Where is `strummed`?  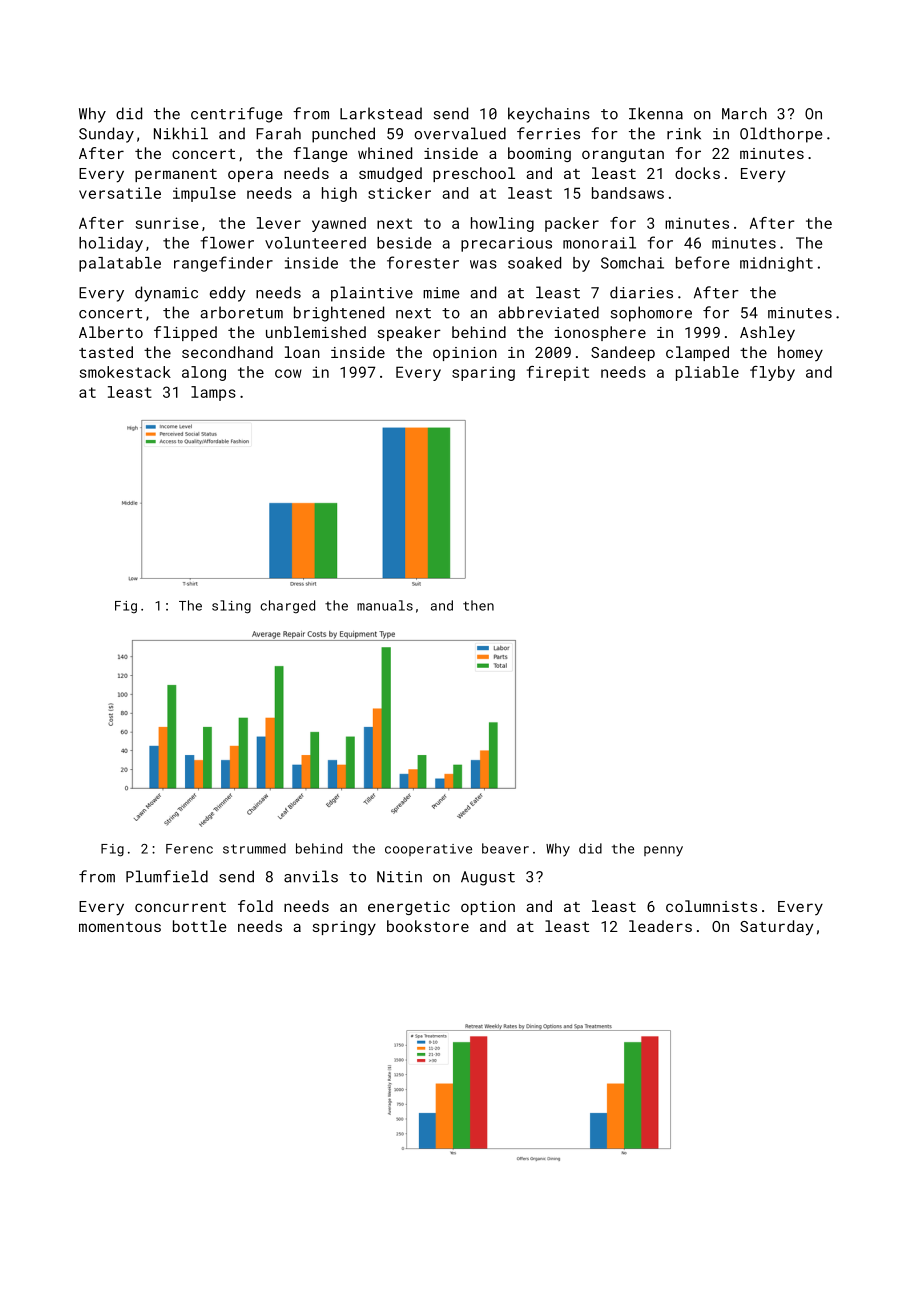
strummed is located at coordinates (254, 848).
